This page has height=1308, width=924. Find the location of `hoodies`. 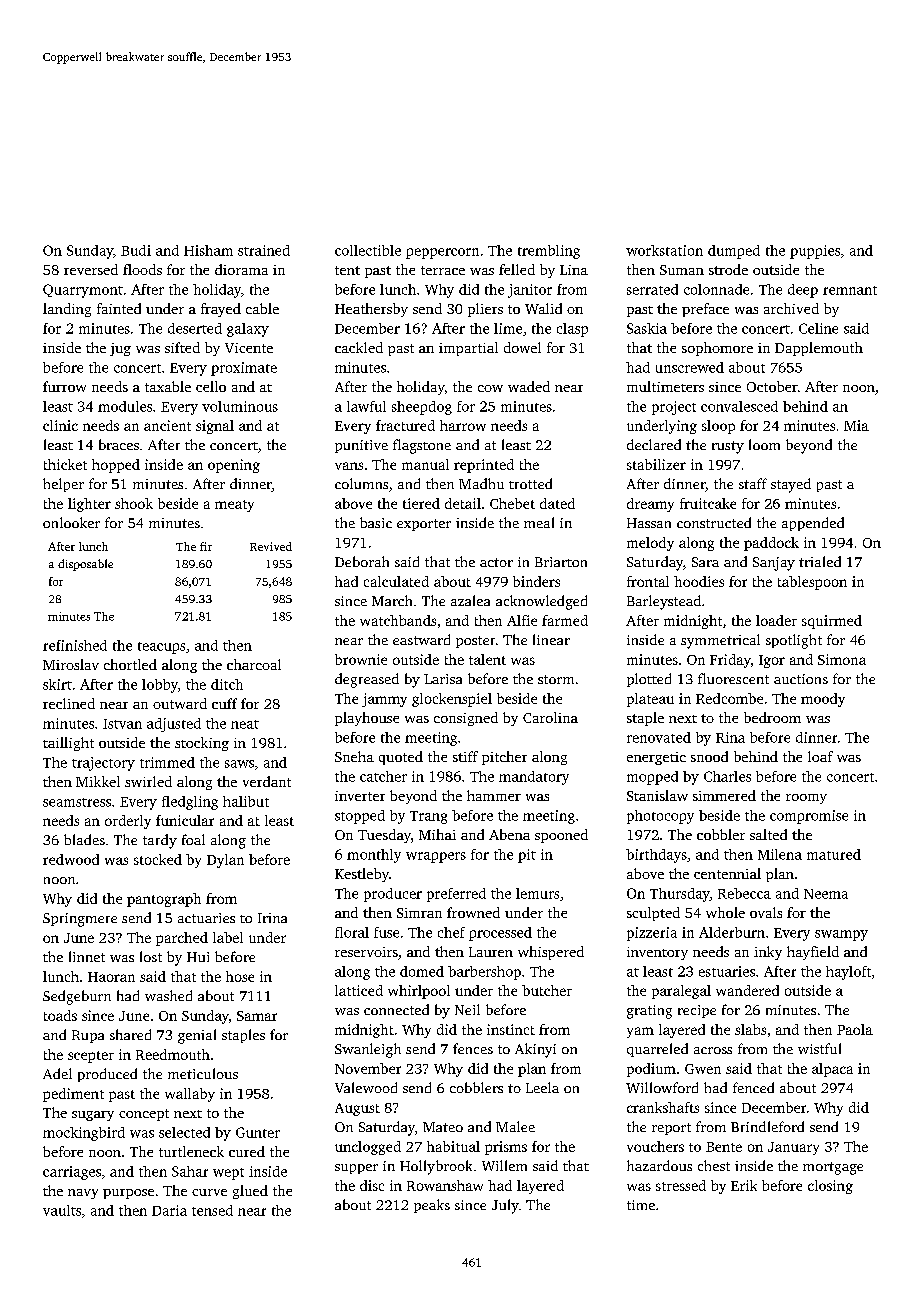

hoodies is located at coordinates (699, 581).
